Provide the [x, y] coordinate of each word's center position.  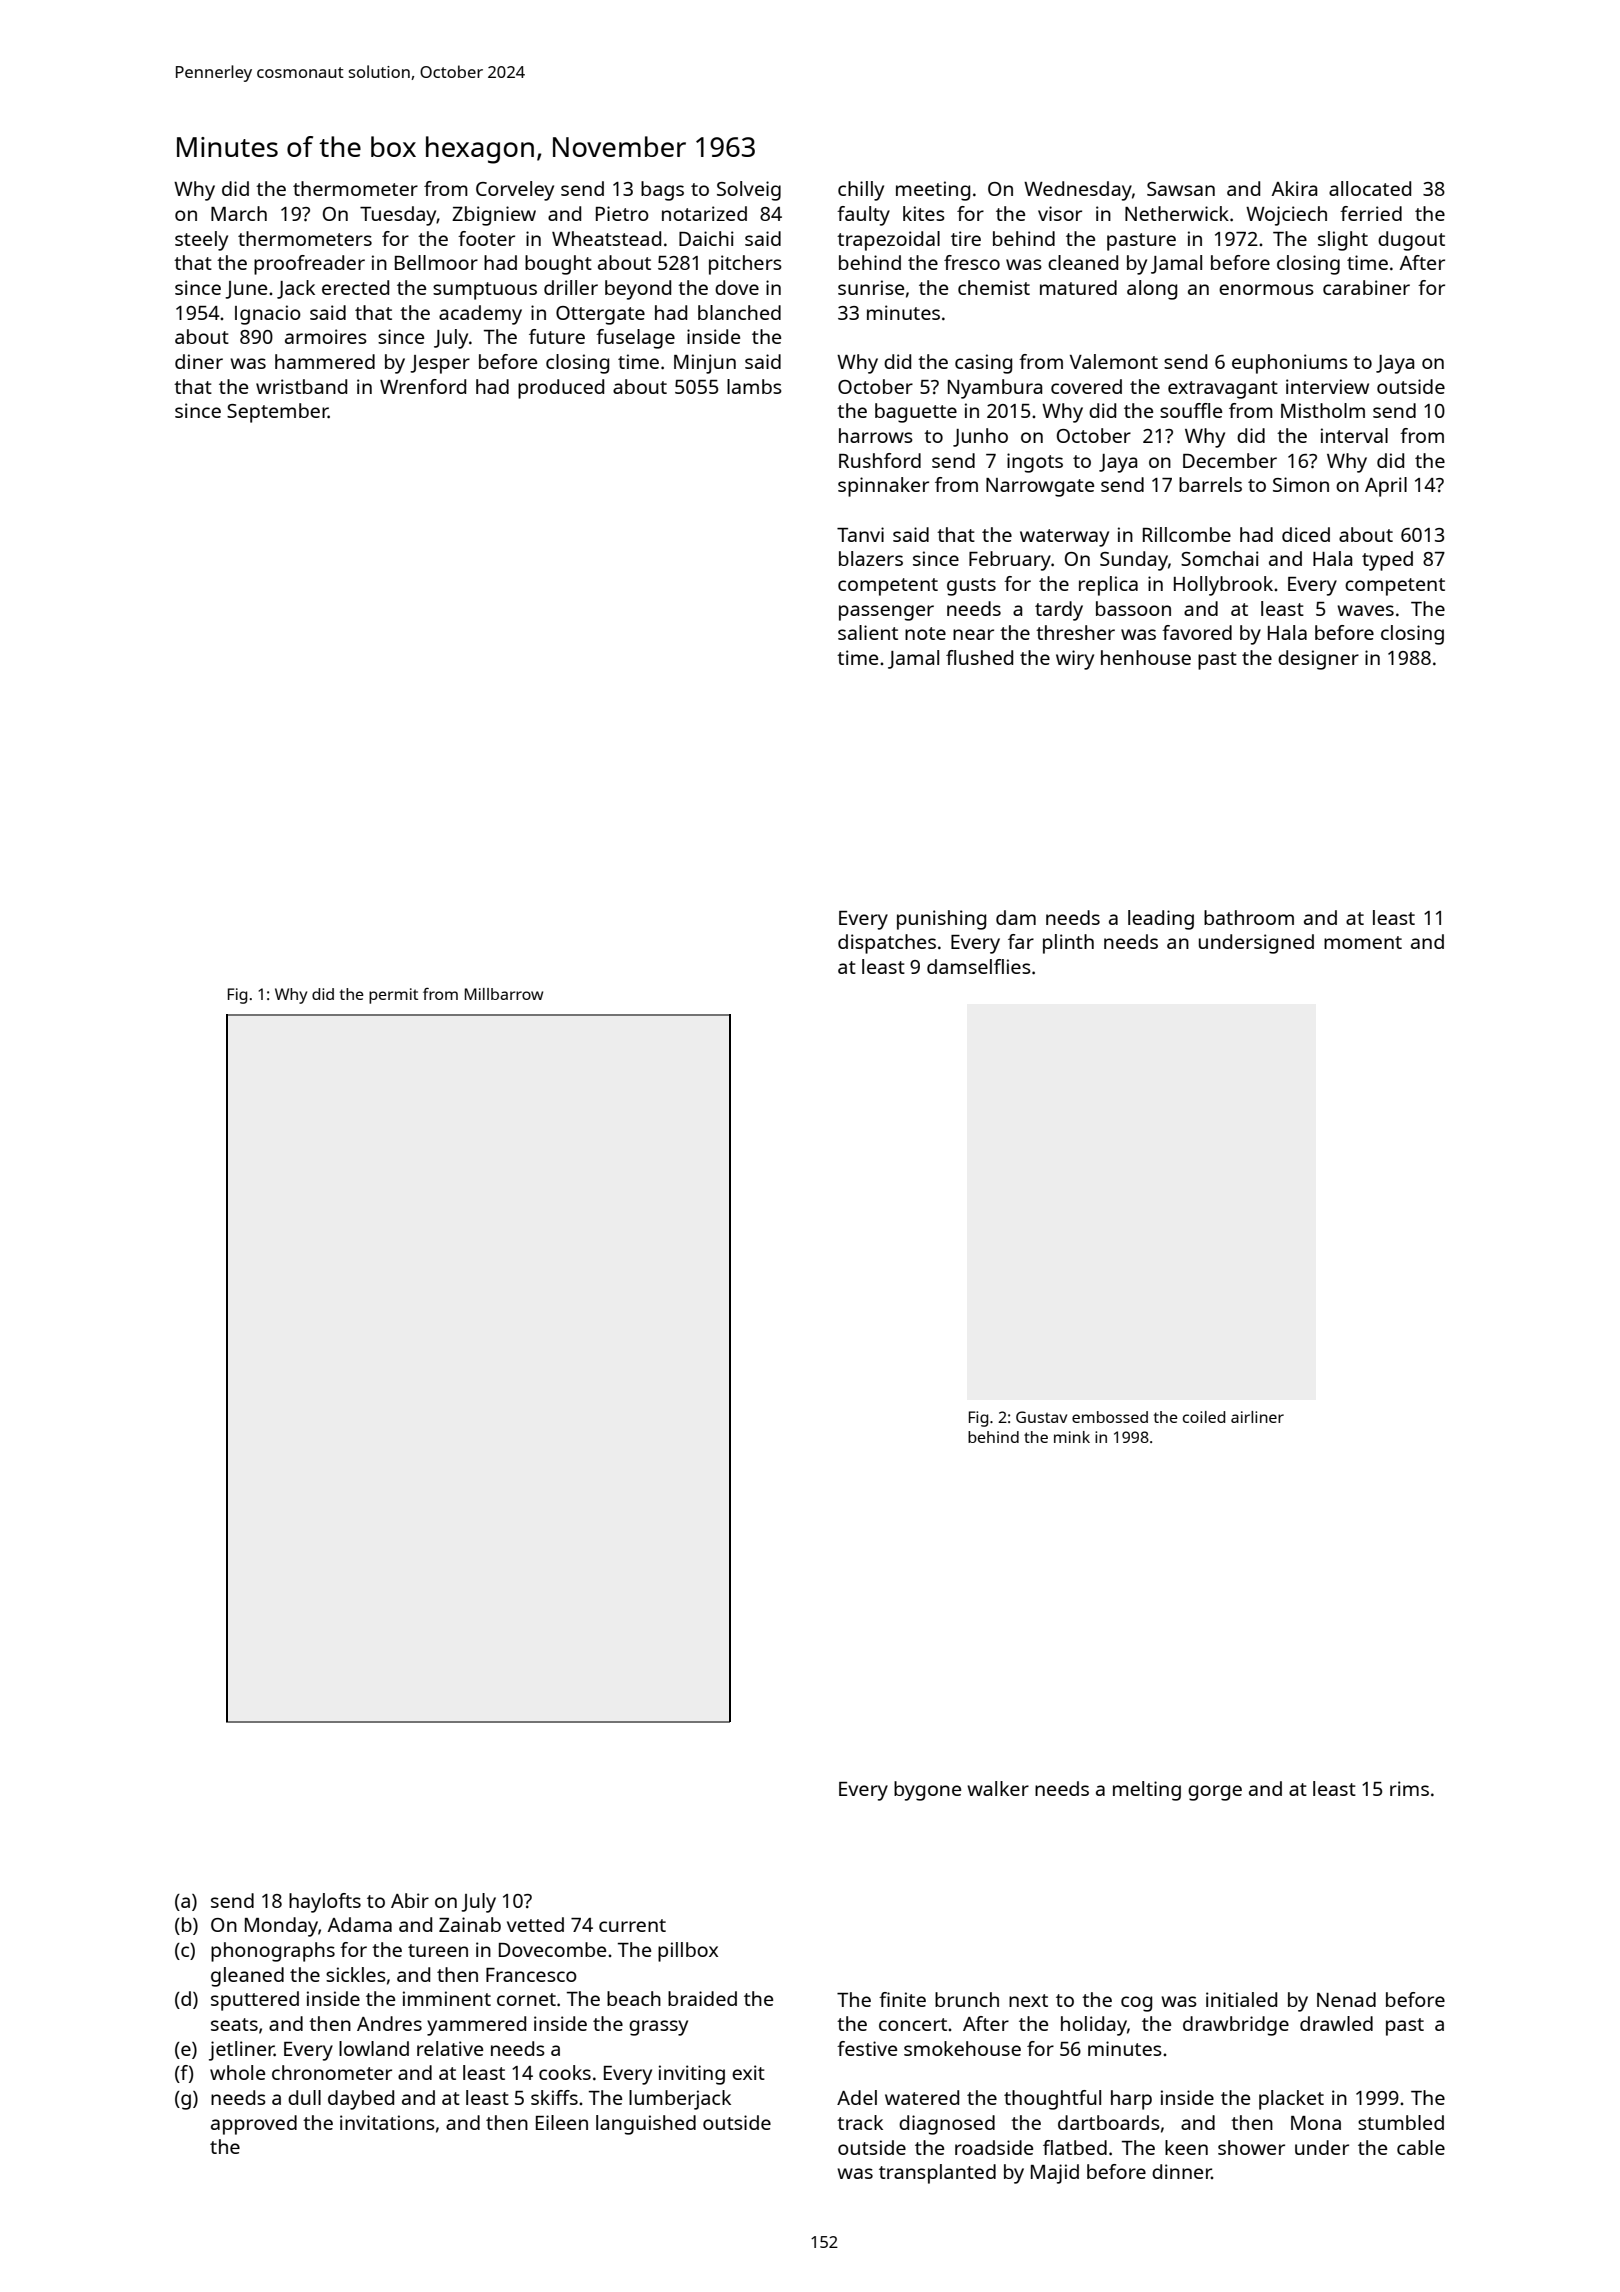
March [239, 213]
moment [1363, 942]
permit [393, 996]
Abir [410, 1900]
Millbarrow [504, 994]
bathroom [1249, 917]
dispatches [887, 944]
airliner [1257, 1417]
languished [646, 2125]
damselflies [979, 966]
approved [254, 2125]
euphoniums [1290, 364]
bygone [927, 1791]
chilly [861, 191]
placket [1291, 2100]
